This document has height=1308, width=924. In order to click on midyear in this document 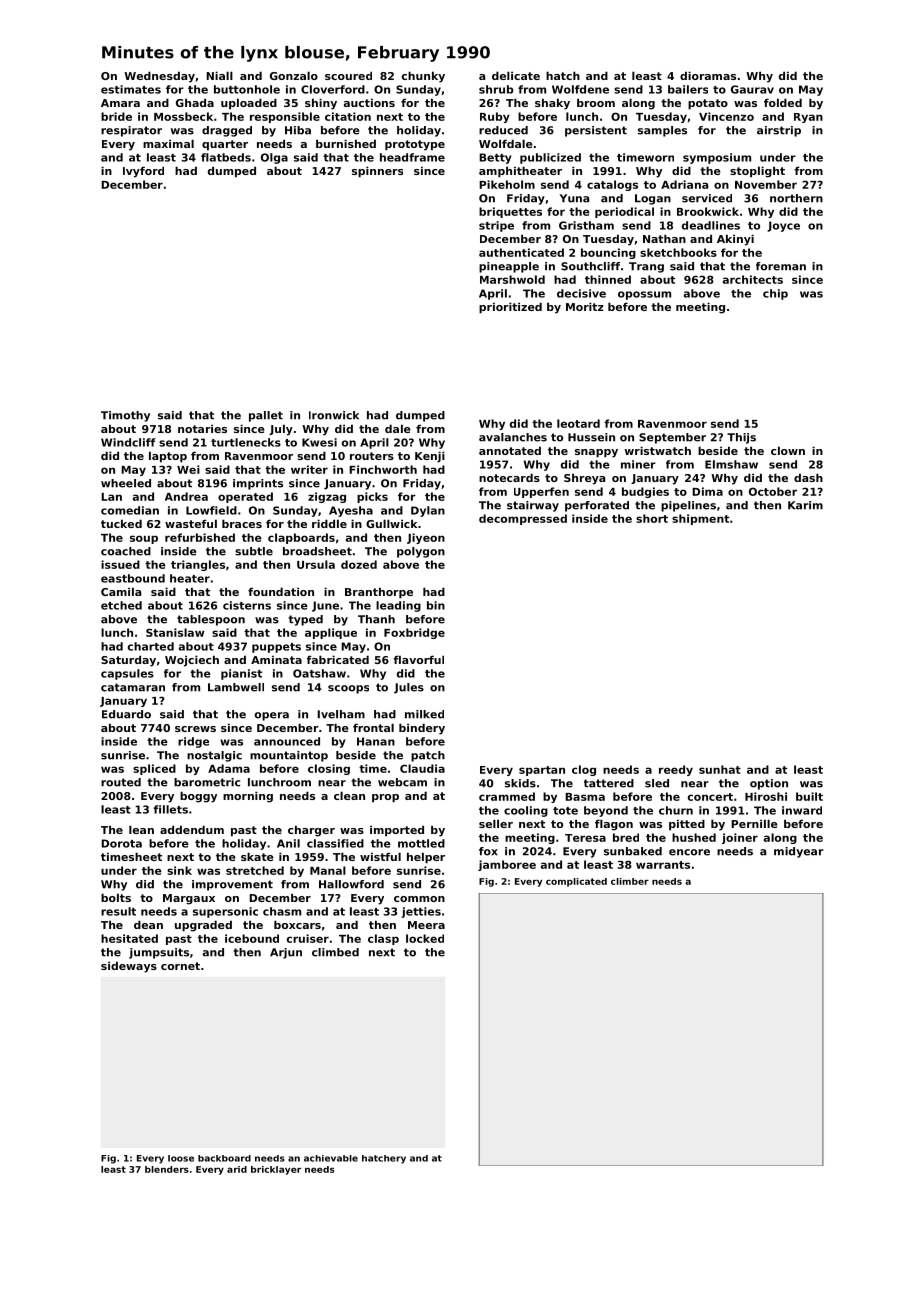, I will do `click(799, 852)`.
